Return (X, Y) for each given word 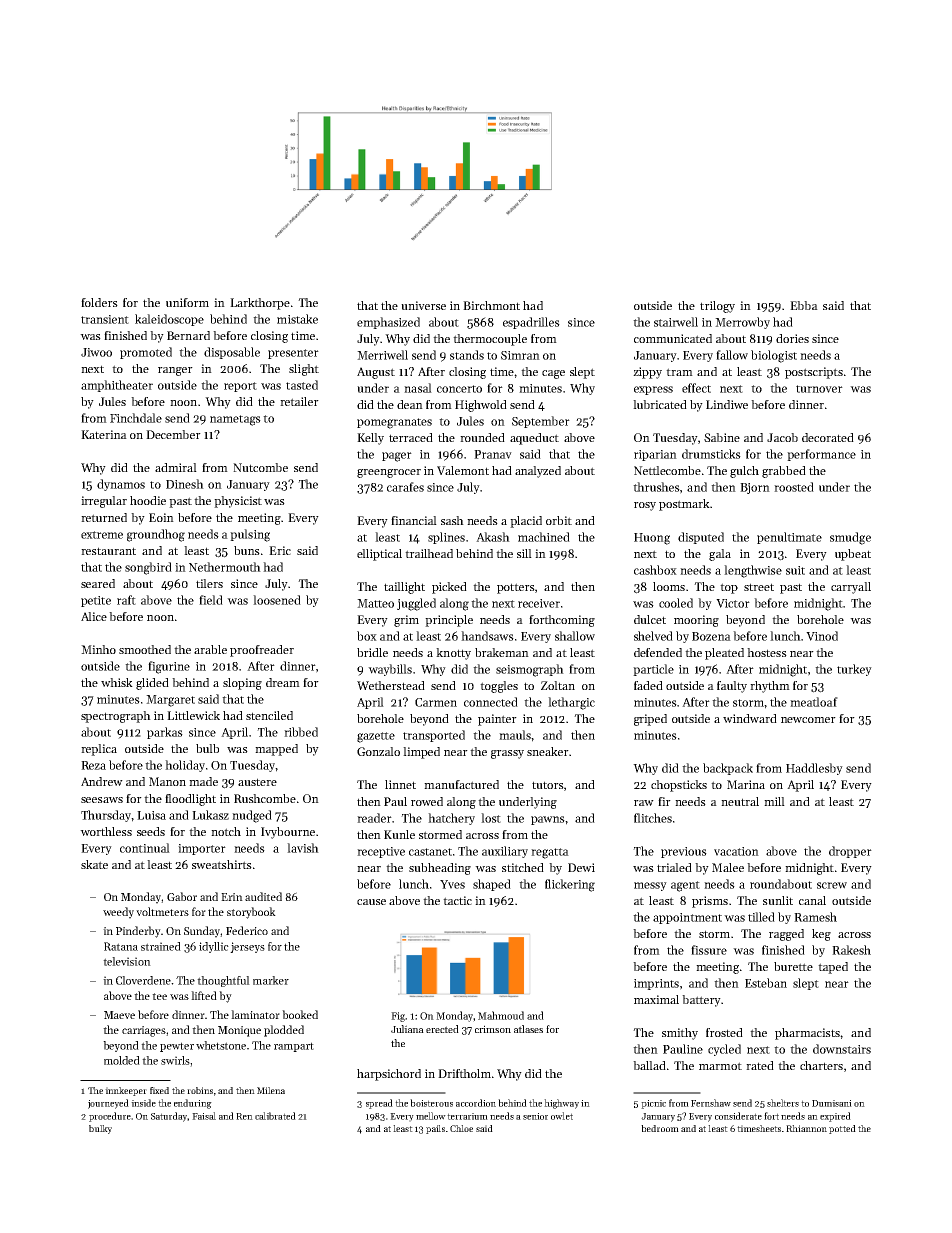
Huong (652, 539)
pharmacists (807, 1034)
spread (379, 1104)
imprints (656, 984)
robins (200, 1090)
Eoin (161, 517)
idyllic (214, 947)
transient (105, 319)
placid (526, 522)
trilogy (717, 307)
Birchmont (491, 305)
